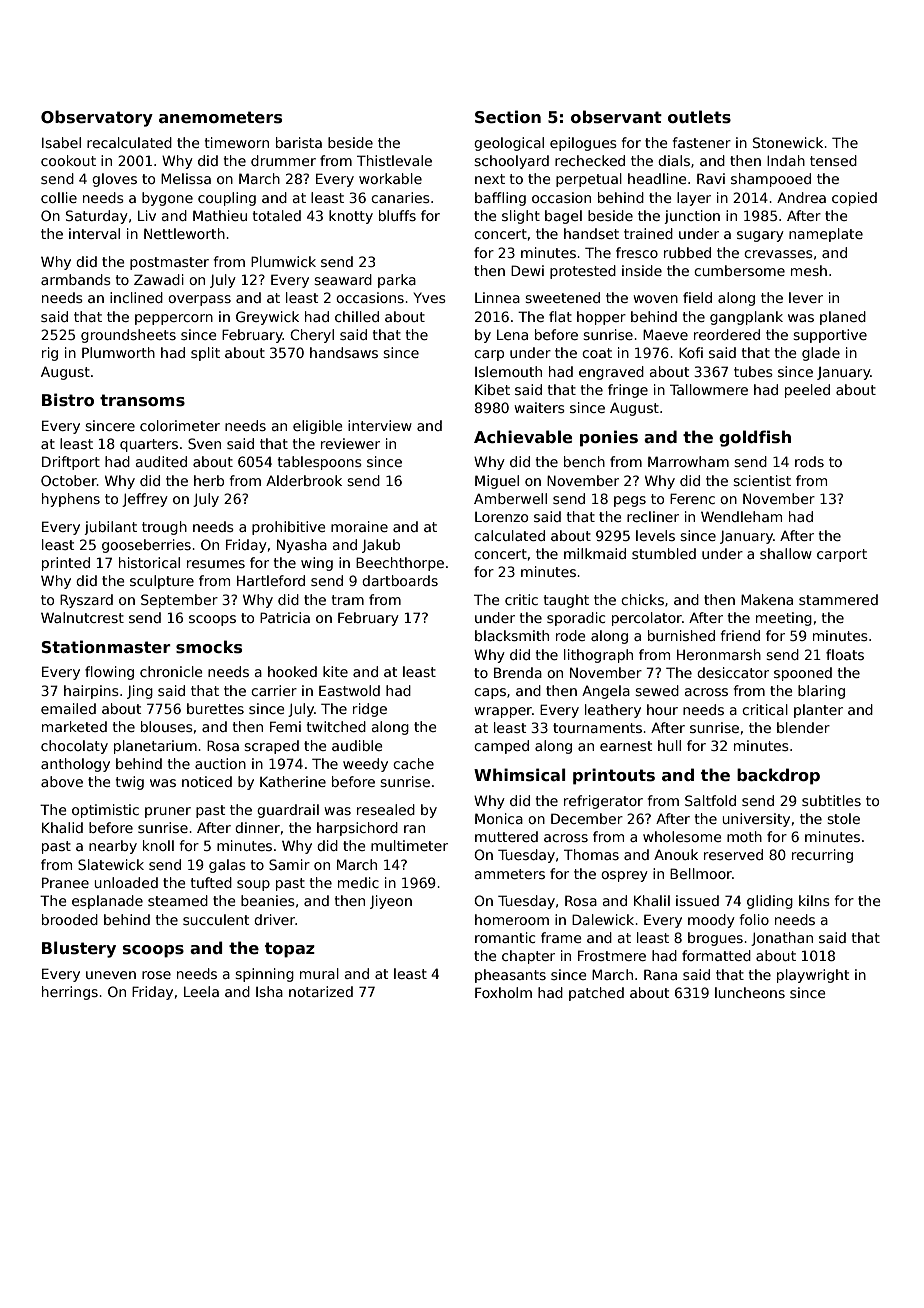 This screenshot has width=924, height=1308. Describe the element at coordinates (82, 617) in the screenshot. I see `Walnutcrest` at that location.
